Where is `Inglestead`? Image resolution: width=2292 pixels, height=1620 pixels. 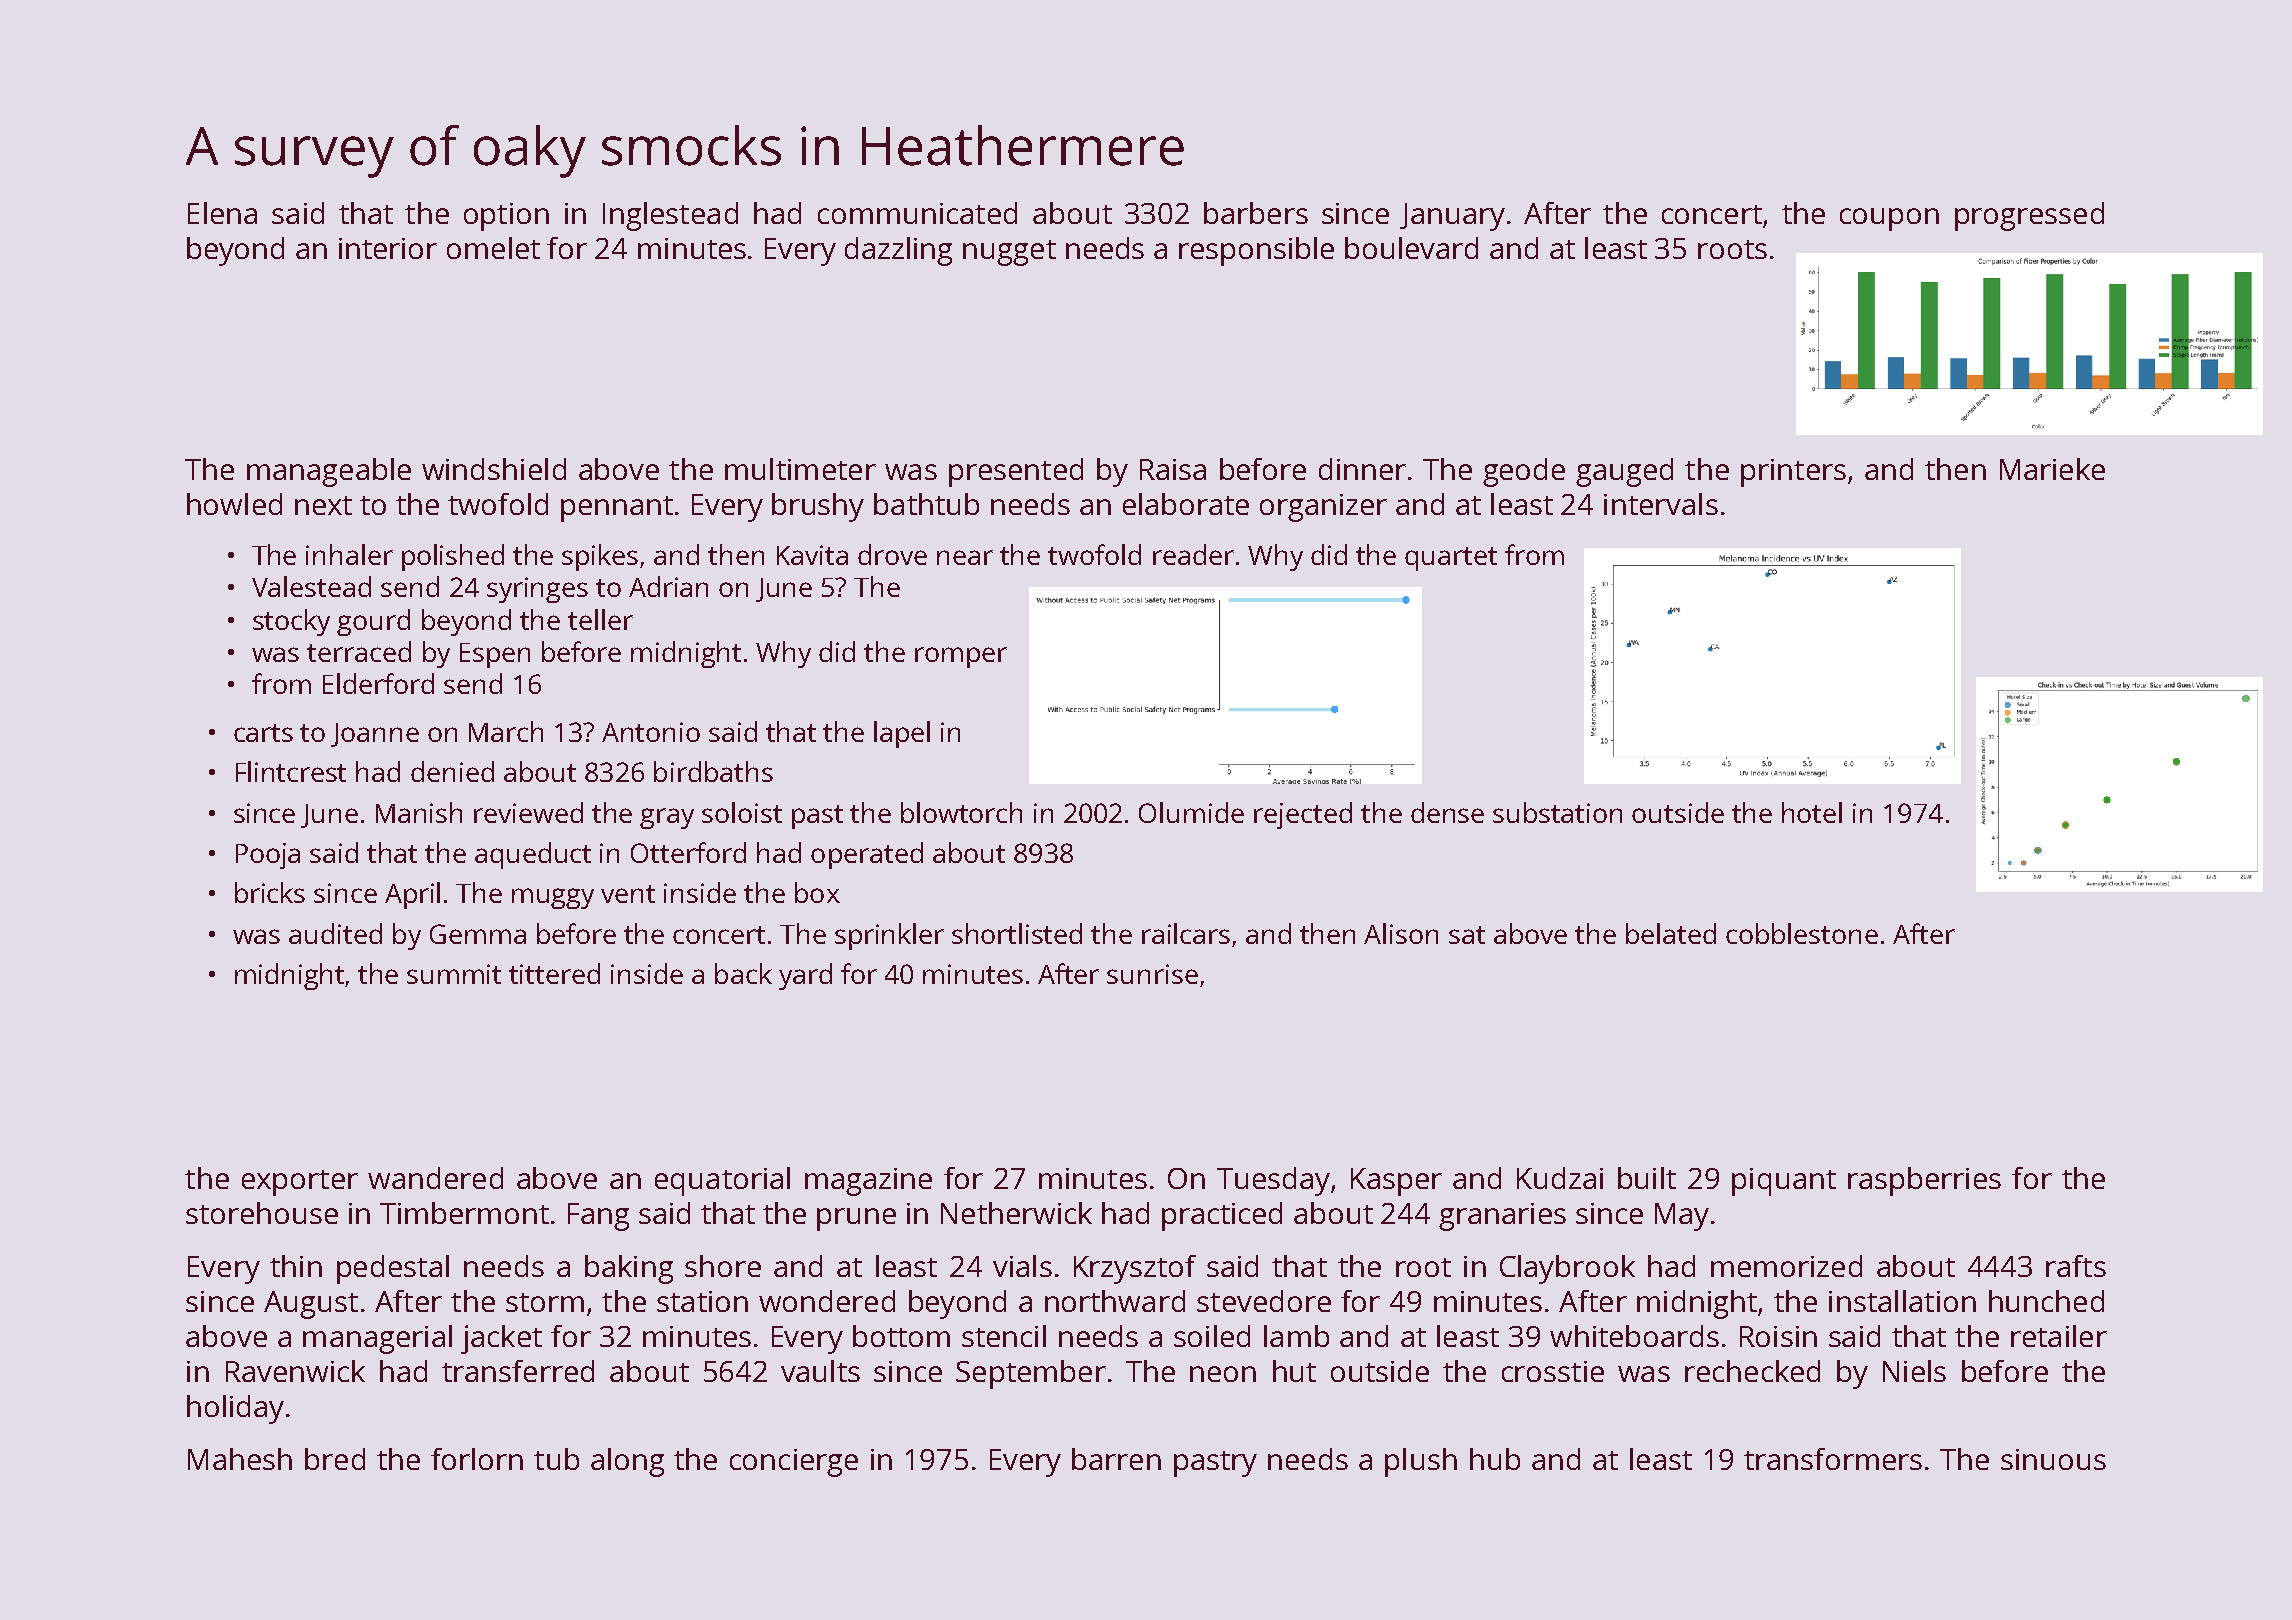 Inglestead is located at coordinates (670, 216).
